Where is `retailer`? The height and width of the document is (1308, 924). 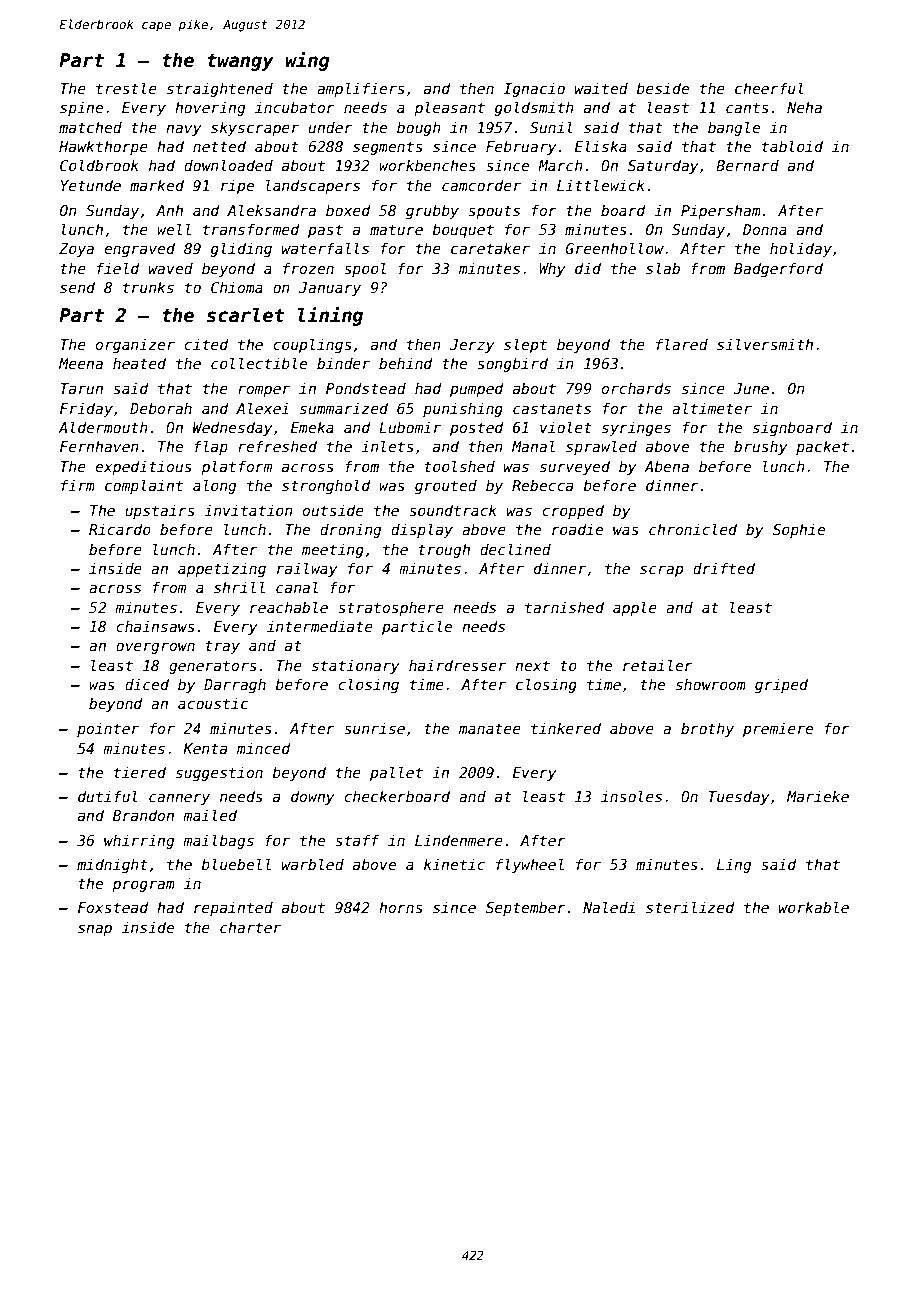
retailer is located at coordinates (658, 665).
